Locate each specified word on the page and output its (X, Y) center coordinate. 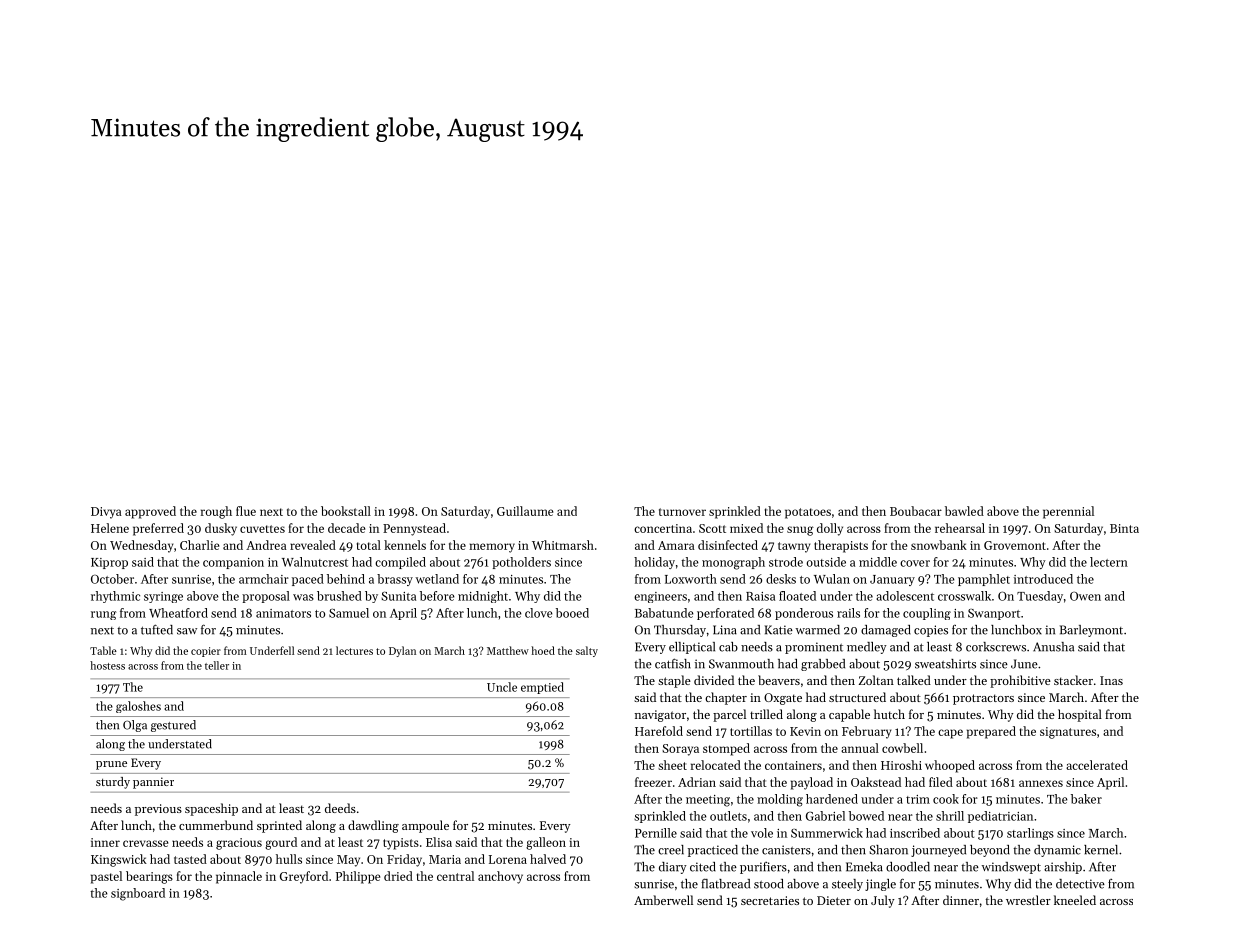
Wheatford (178, 613)
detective (1080, 884)
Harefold (659, 731)
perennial (1068, 512)
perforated (725, 614)
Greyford (304, 877)
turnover (682, 512)
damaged (886, 631)
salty (587, 651)
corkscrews (996, 647)
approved (150, 512)
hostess (107, 665)
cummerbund (216, 825)
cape (950, 734)
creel (671, 850)
